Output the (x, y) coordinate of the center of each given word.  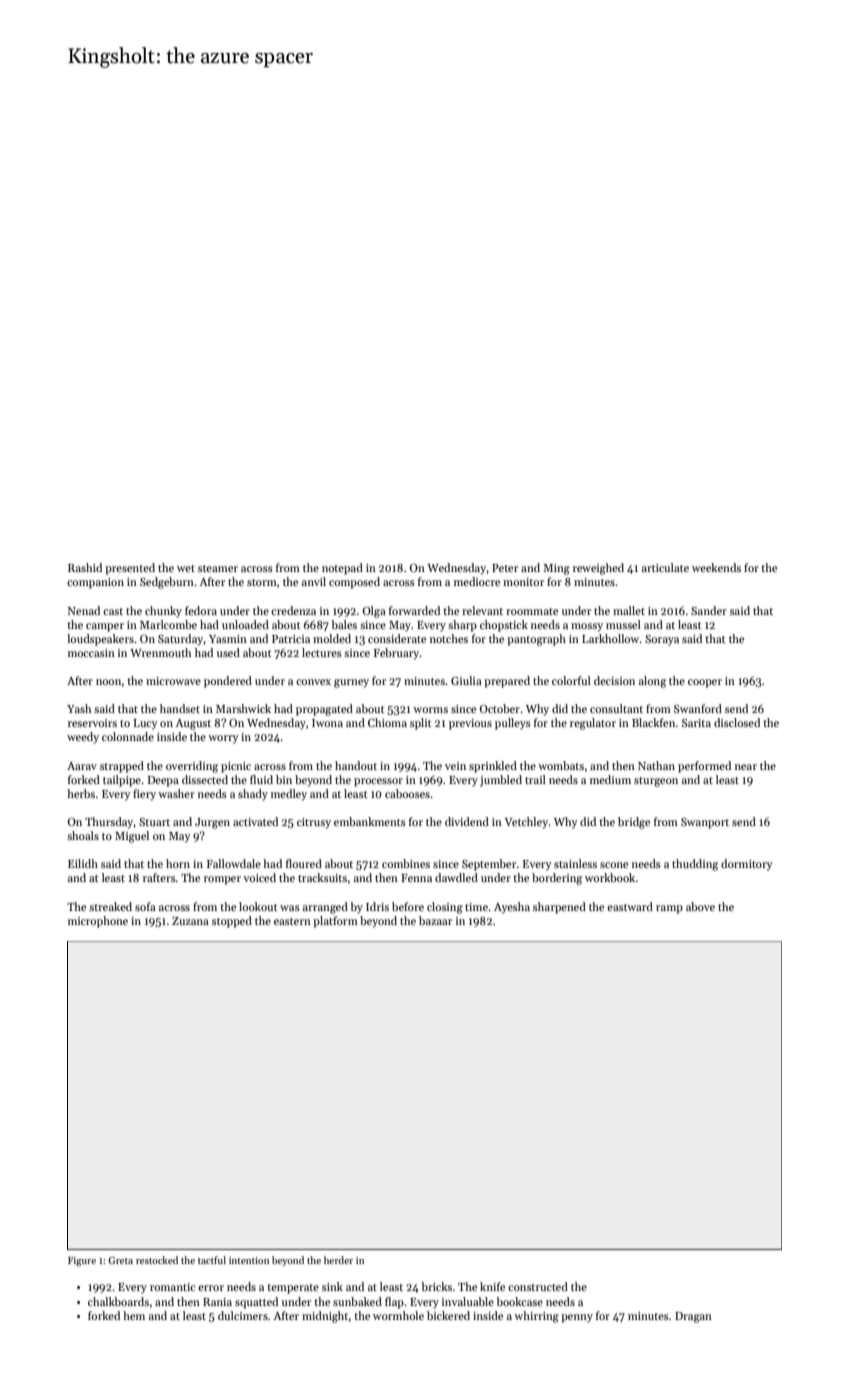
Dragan (693, 1317)
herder (338, 1260)
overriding (192, 767)
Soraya (662, 640)
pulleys (513, 724)
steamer (218, 568)
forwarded (414, 610)
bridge (634, 823)
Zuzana (190, 921)
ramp (669, 909)
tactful (212, 1260)
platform (335, 922)
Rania (217, 1302)
